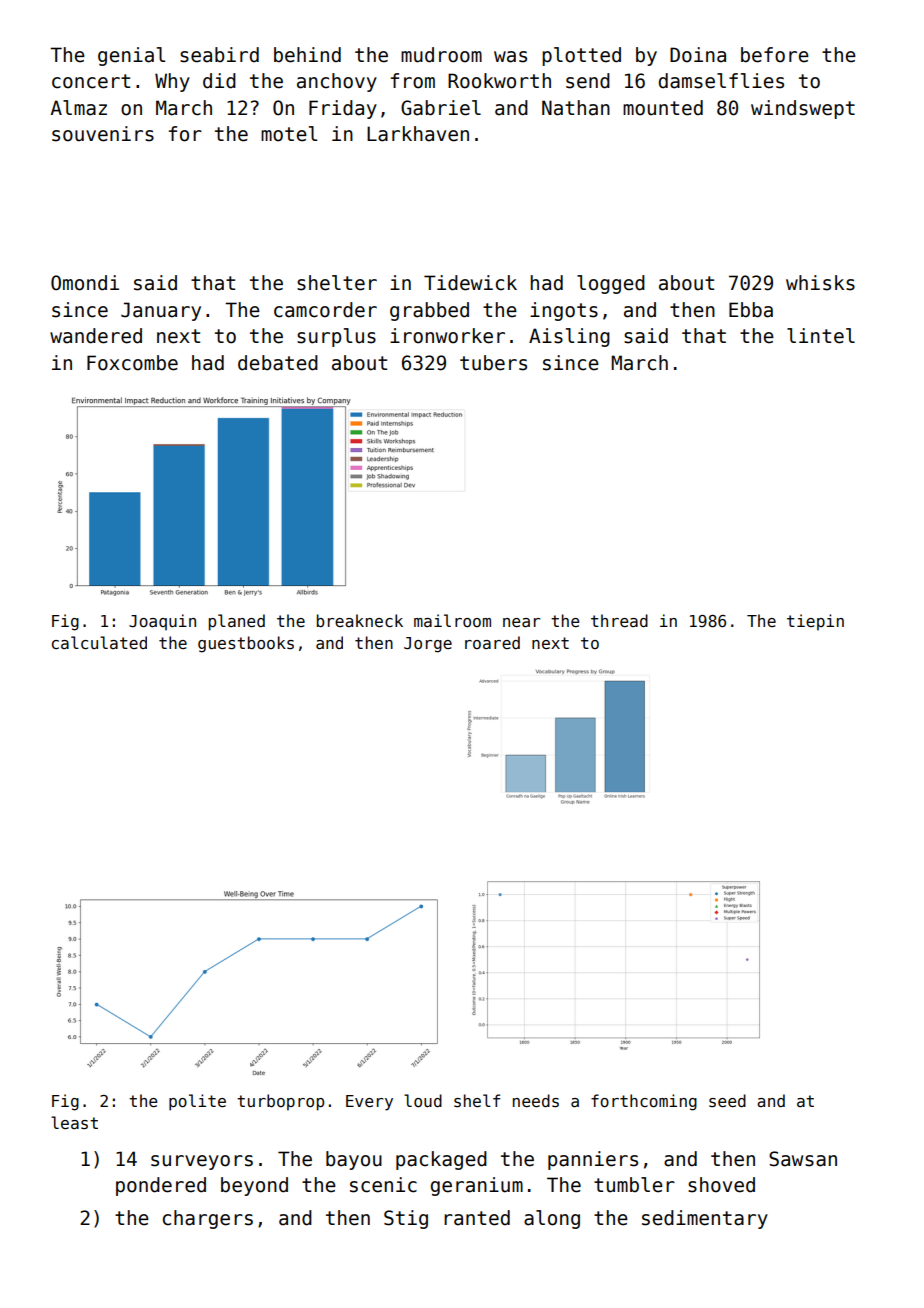 Image resolution: width=924 pixels, height=1308 pixels. What do you see at coordinates (510, 57) in the document?
I see `was` at bounding box center [510, 57].
